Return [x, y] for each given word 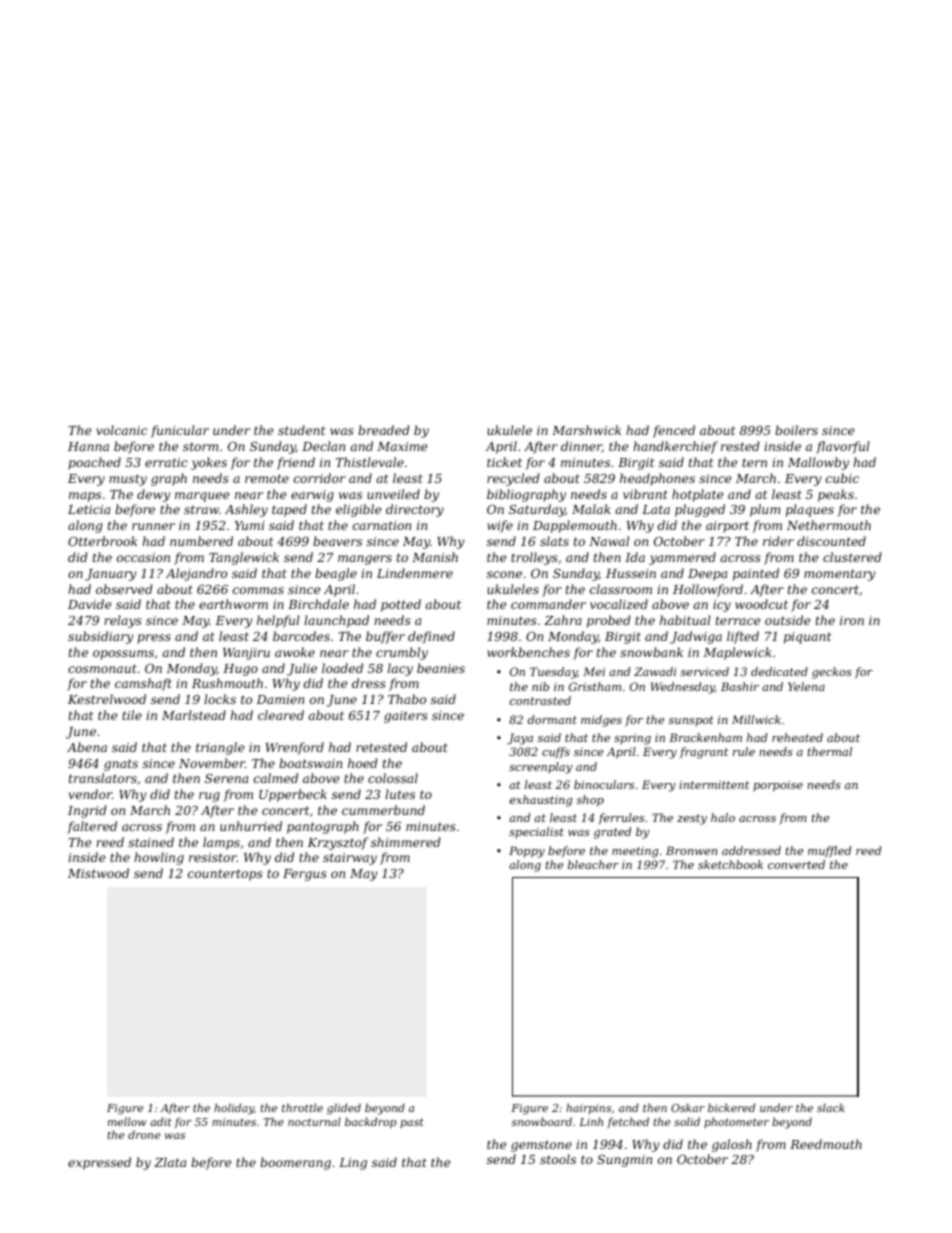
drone [144, 1134]
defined [431, 637]
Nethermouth [829, 525]
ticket [504, 462]
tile [132, 715]
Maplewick [737, 653]
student [301, 430]
